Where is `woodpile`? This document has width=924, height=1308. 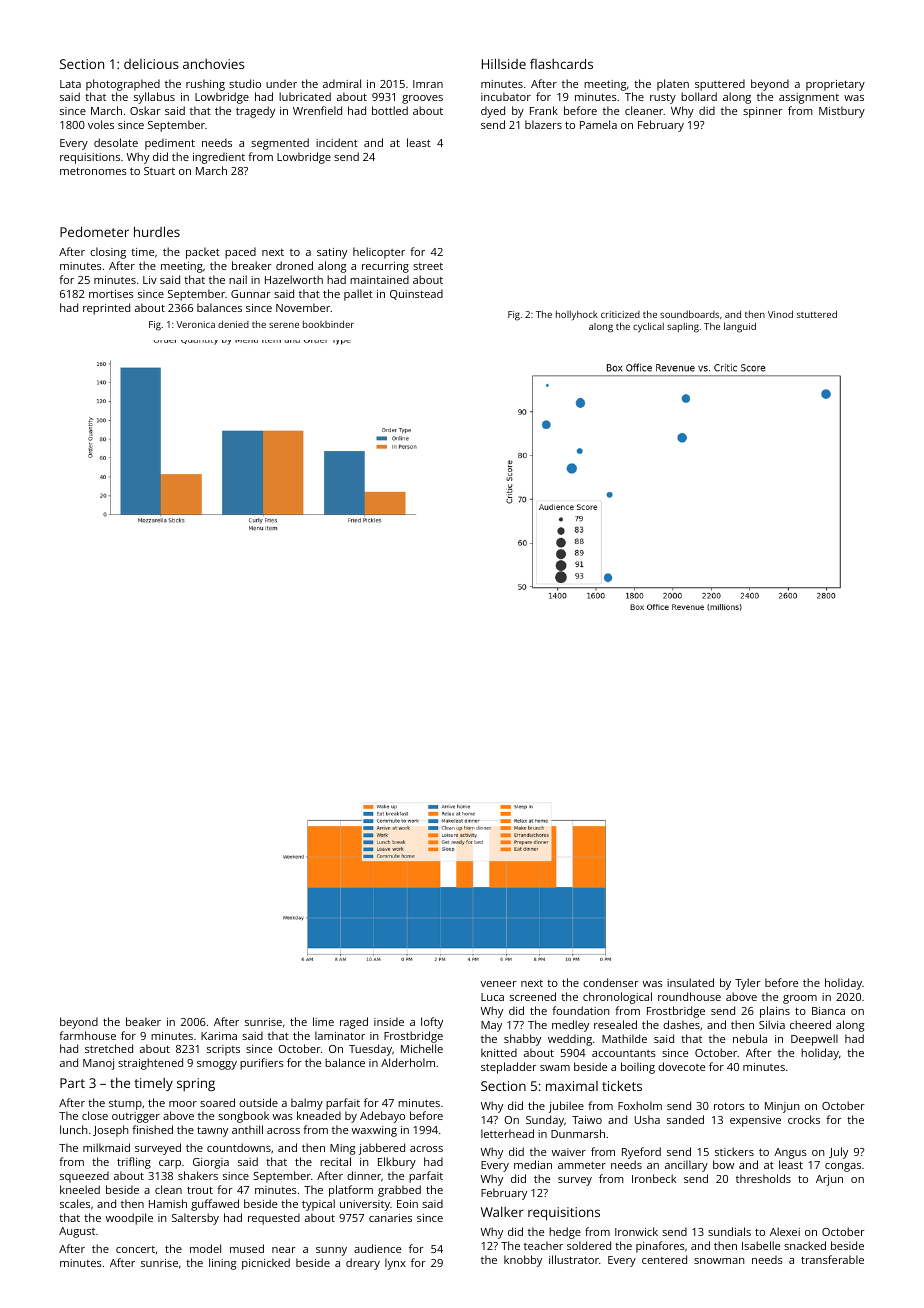
woodpile is located at coordinates (129, 1219).
